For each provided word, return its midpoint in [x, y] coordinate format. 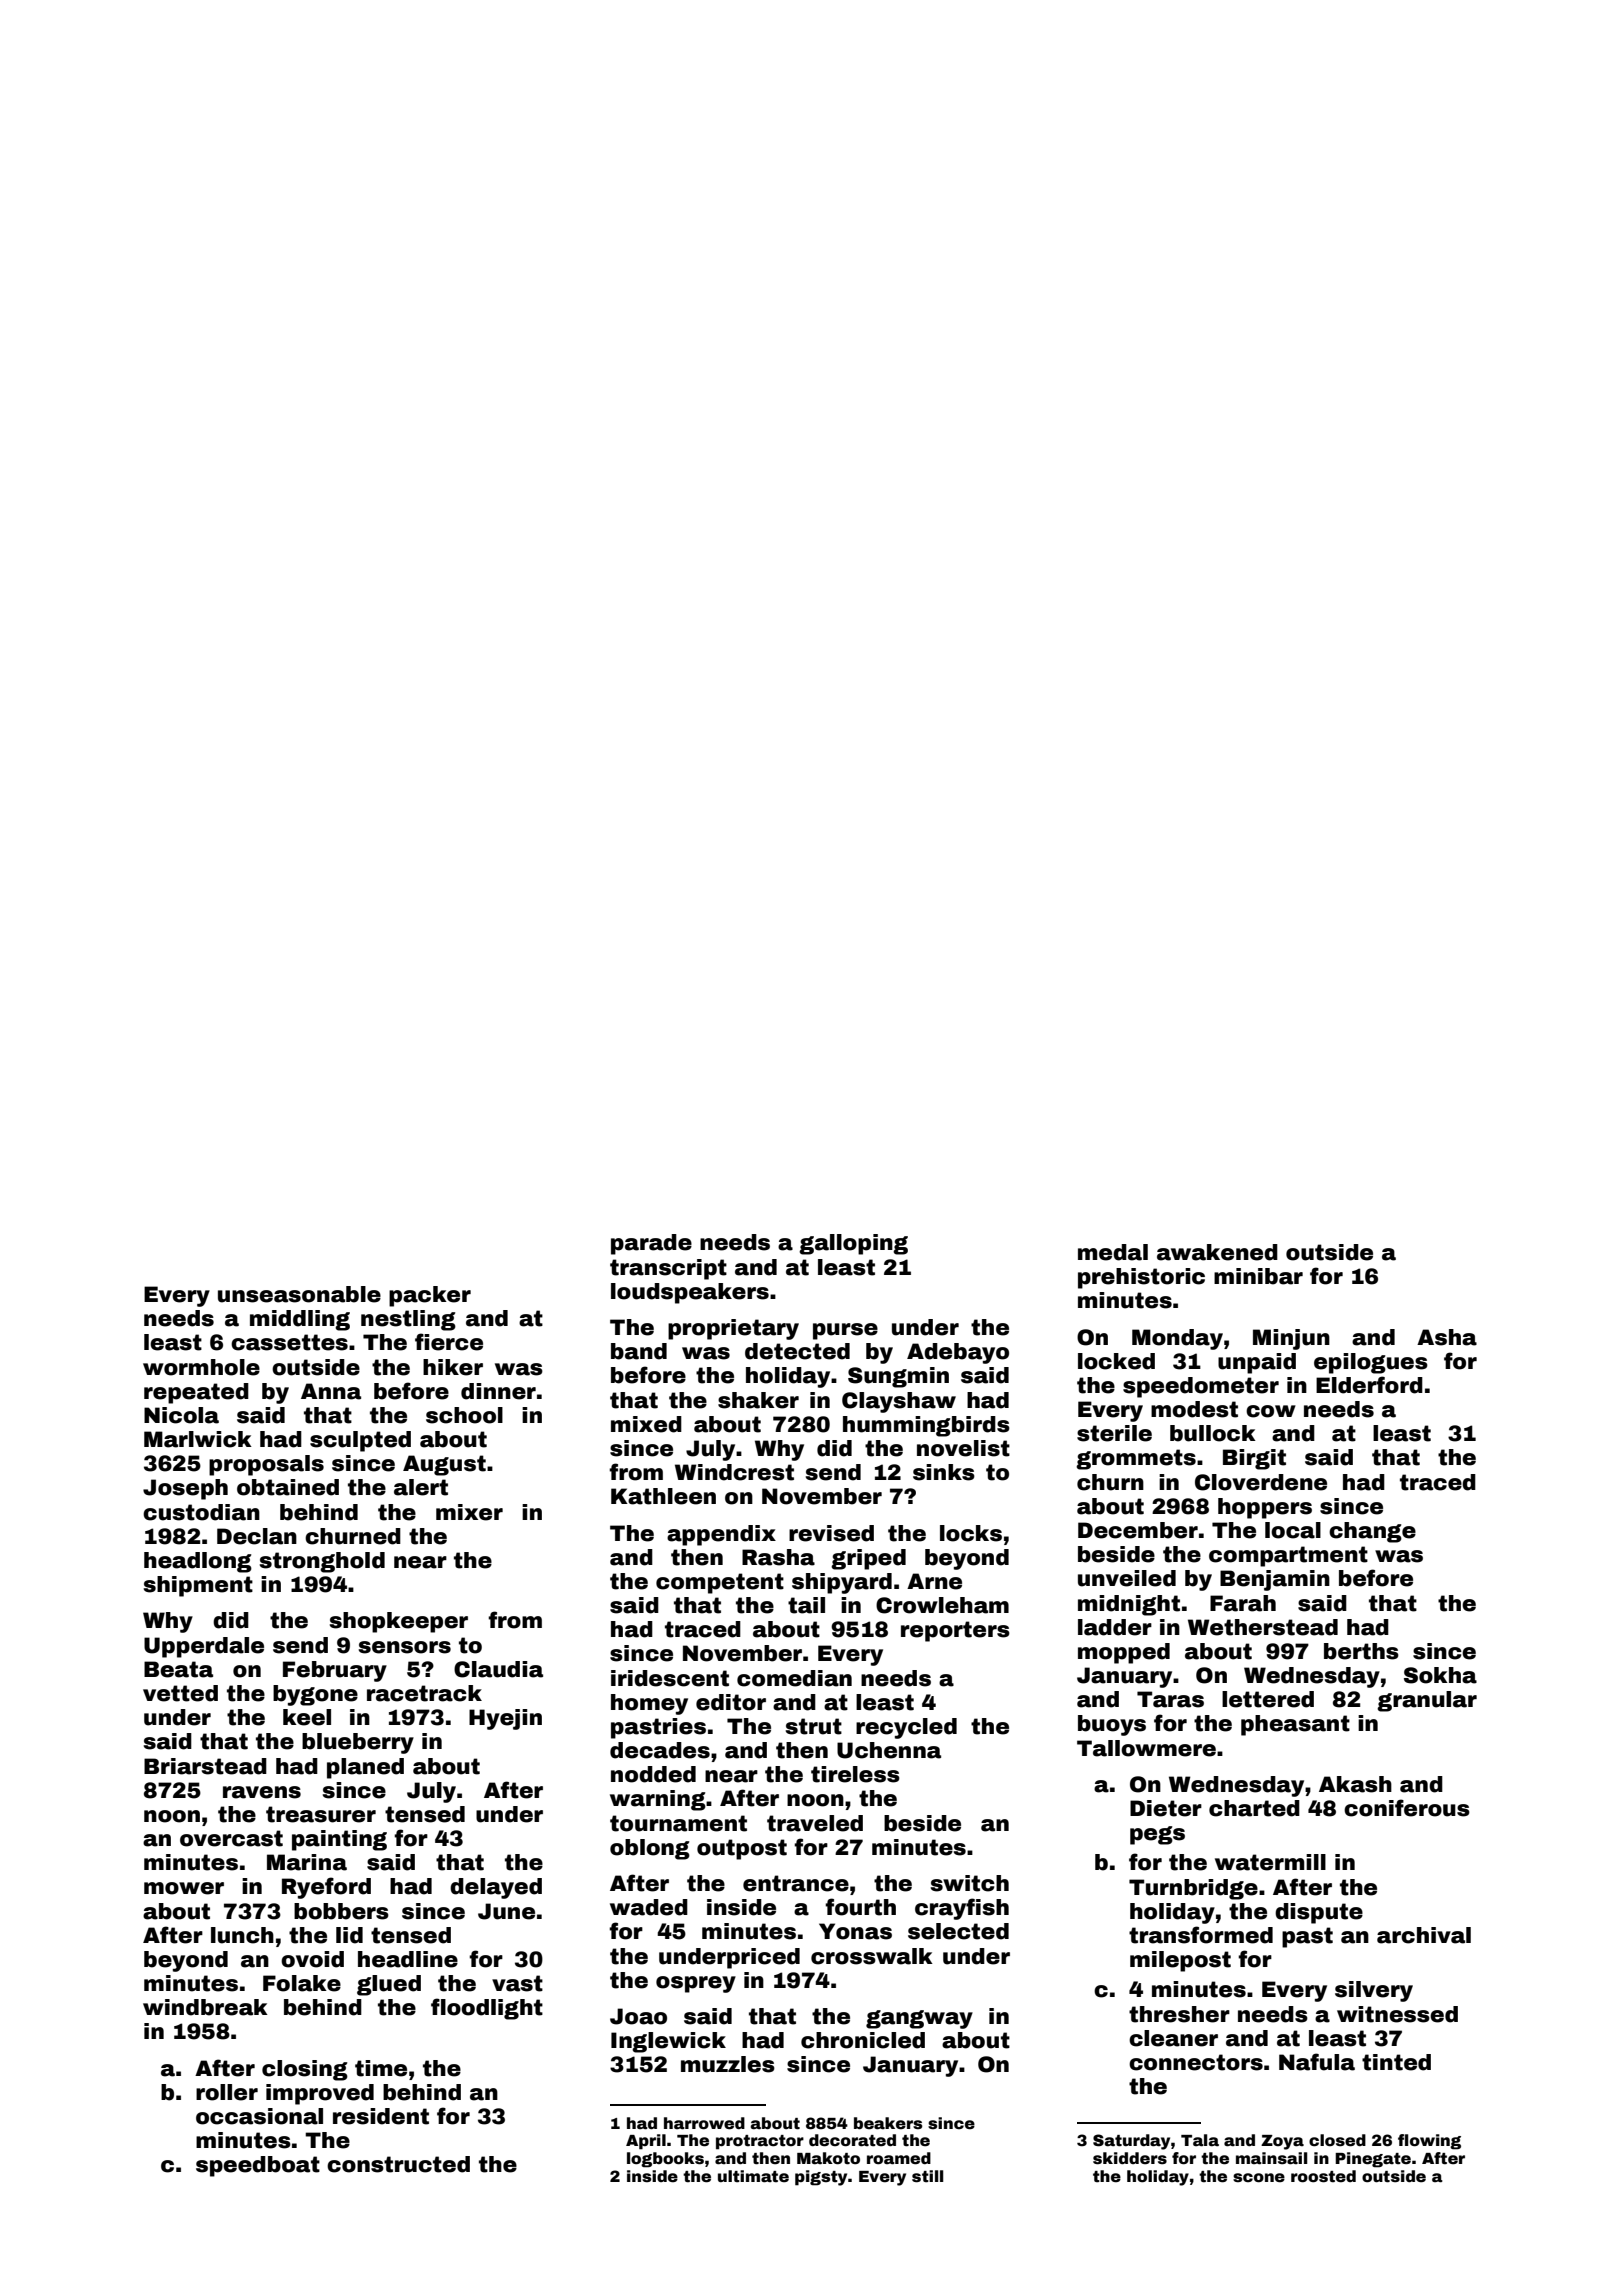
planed [365, 1768]
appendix [721, 1535]
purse [845, 1331]
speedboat [258, 2166]
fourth [860, 1907]
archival [1424, 1935]
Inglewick [668, 2042]
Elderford [1369, 1385]
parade [651, 1244]
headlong [198, 1562]
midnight [1129, 1605]
